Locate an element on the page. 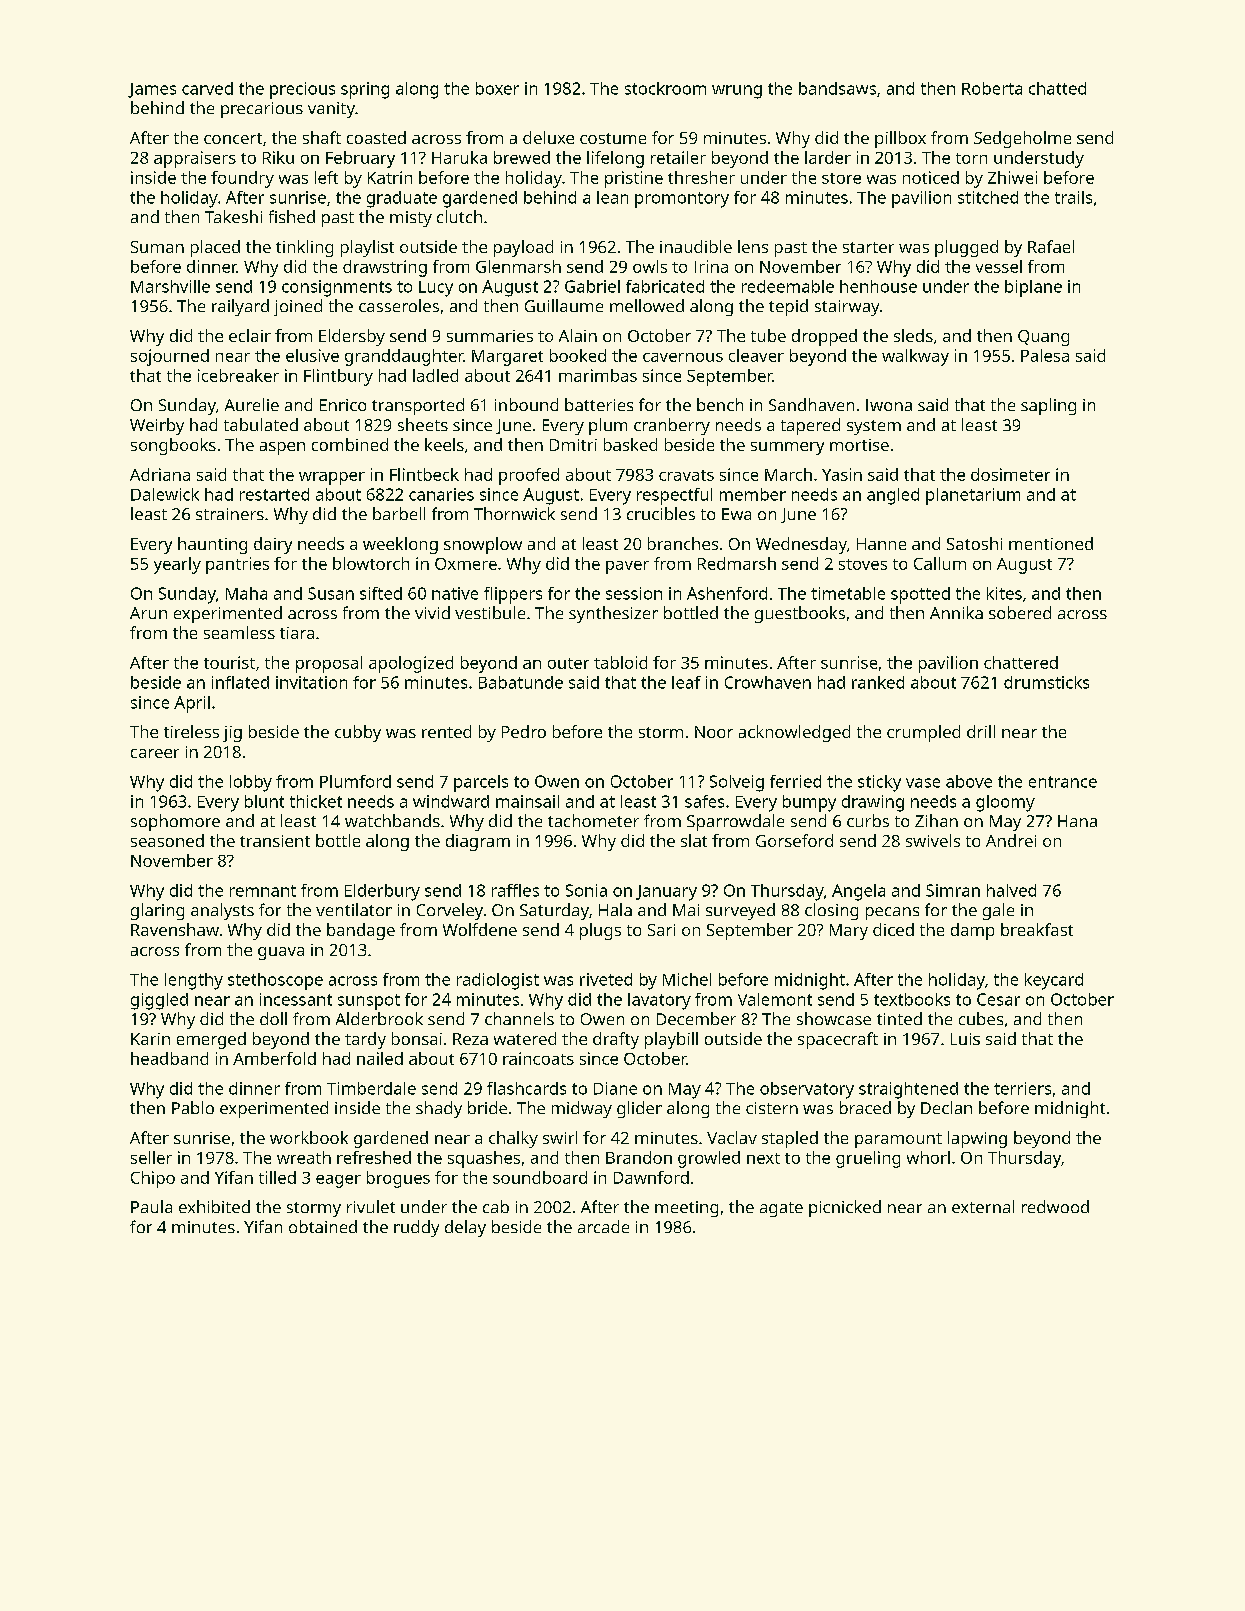 The width and height of the image is (1245, 1611). cleaver is located at coordinates (756, 355).
